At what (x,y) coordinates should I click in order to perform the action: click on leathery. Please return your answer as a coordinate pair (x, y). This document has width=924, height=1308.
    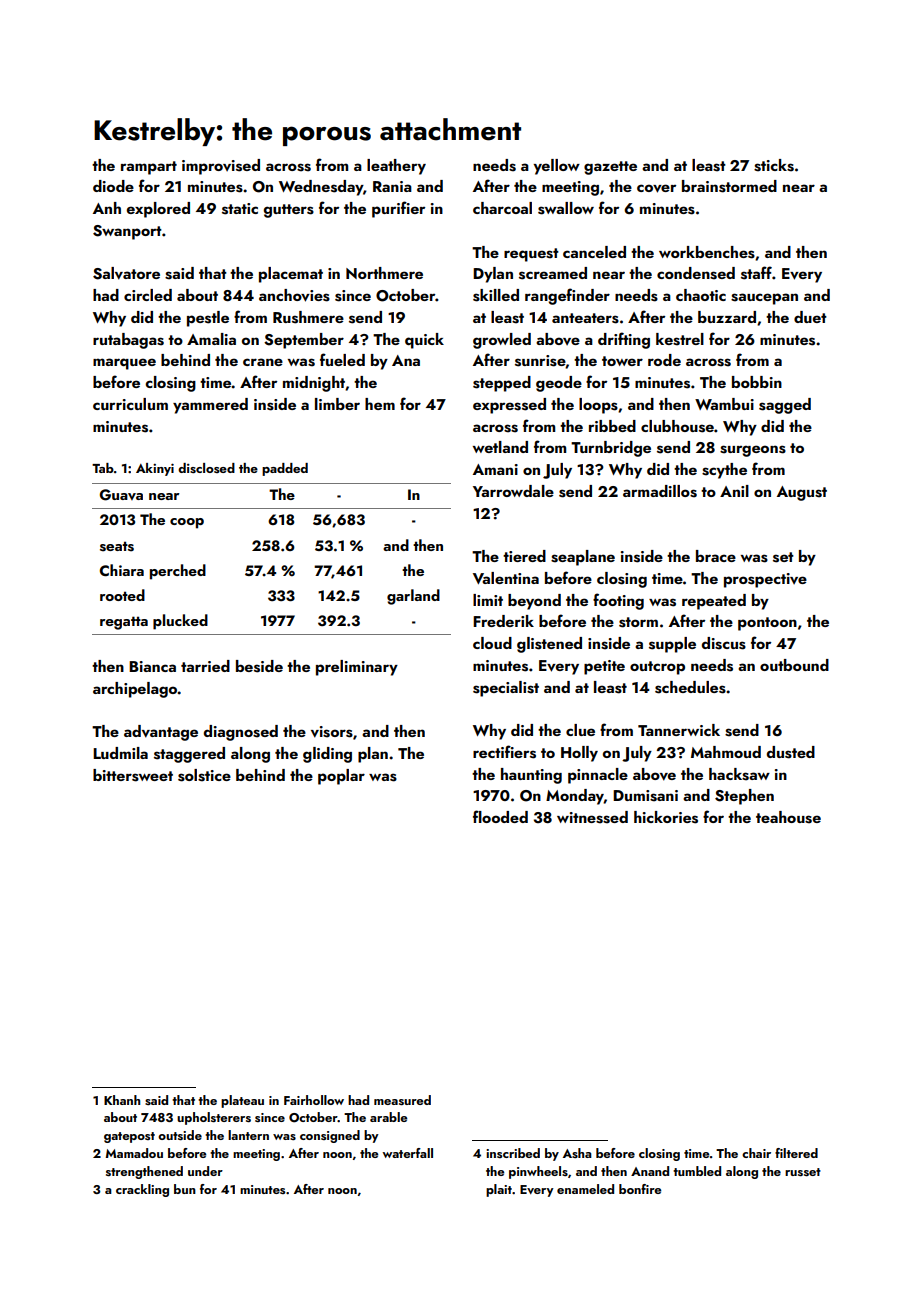
    Looking at the image, I should click on (396, 167).
